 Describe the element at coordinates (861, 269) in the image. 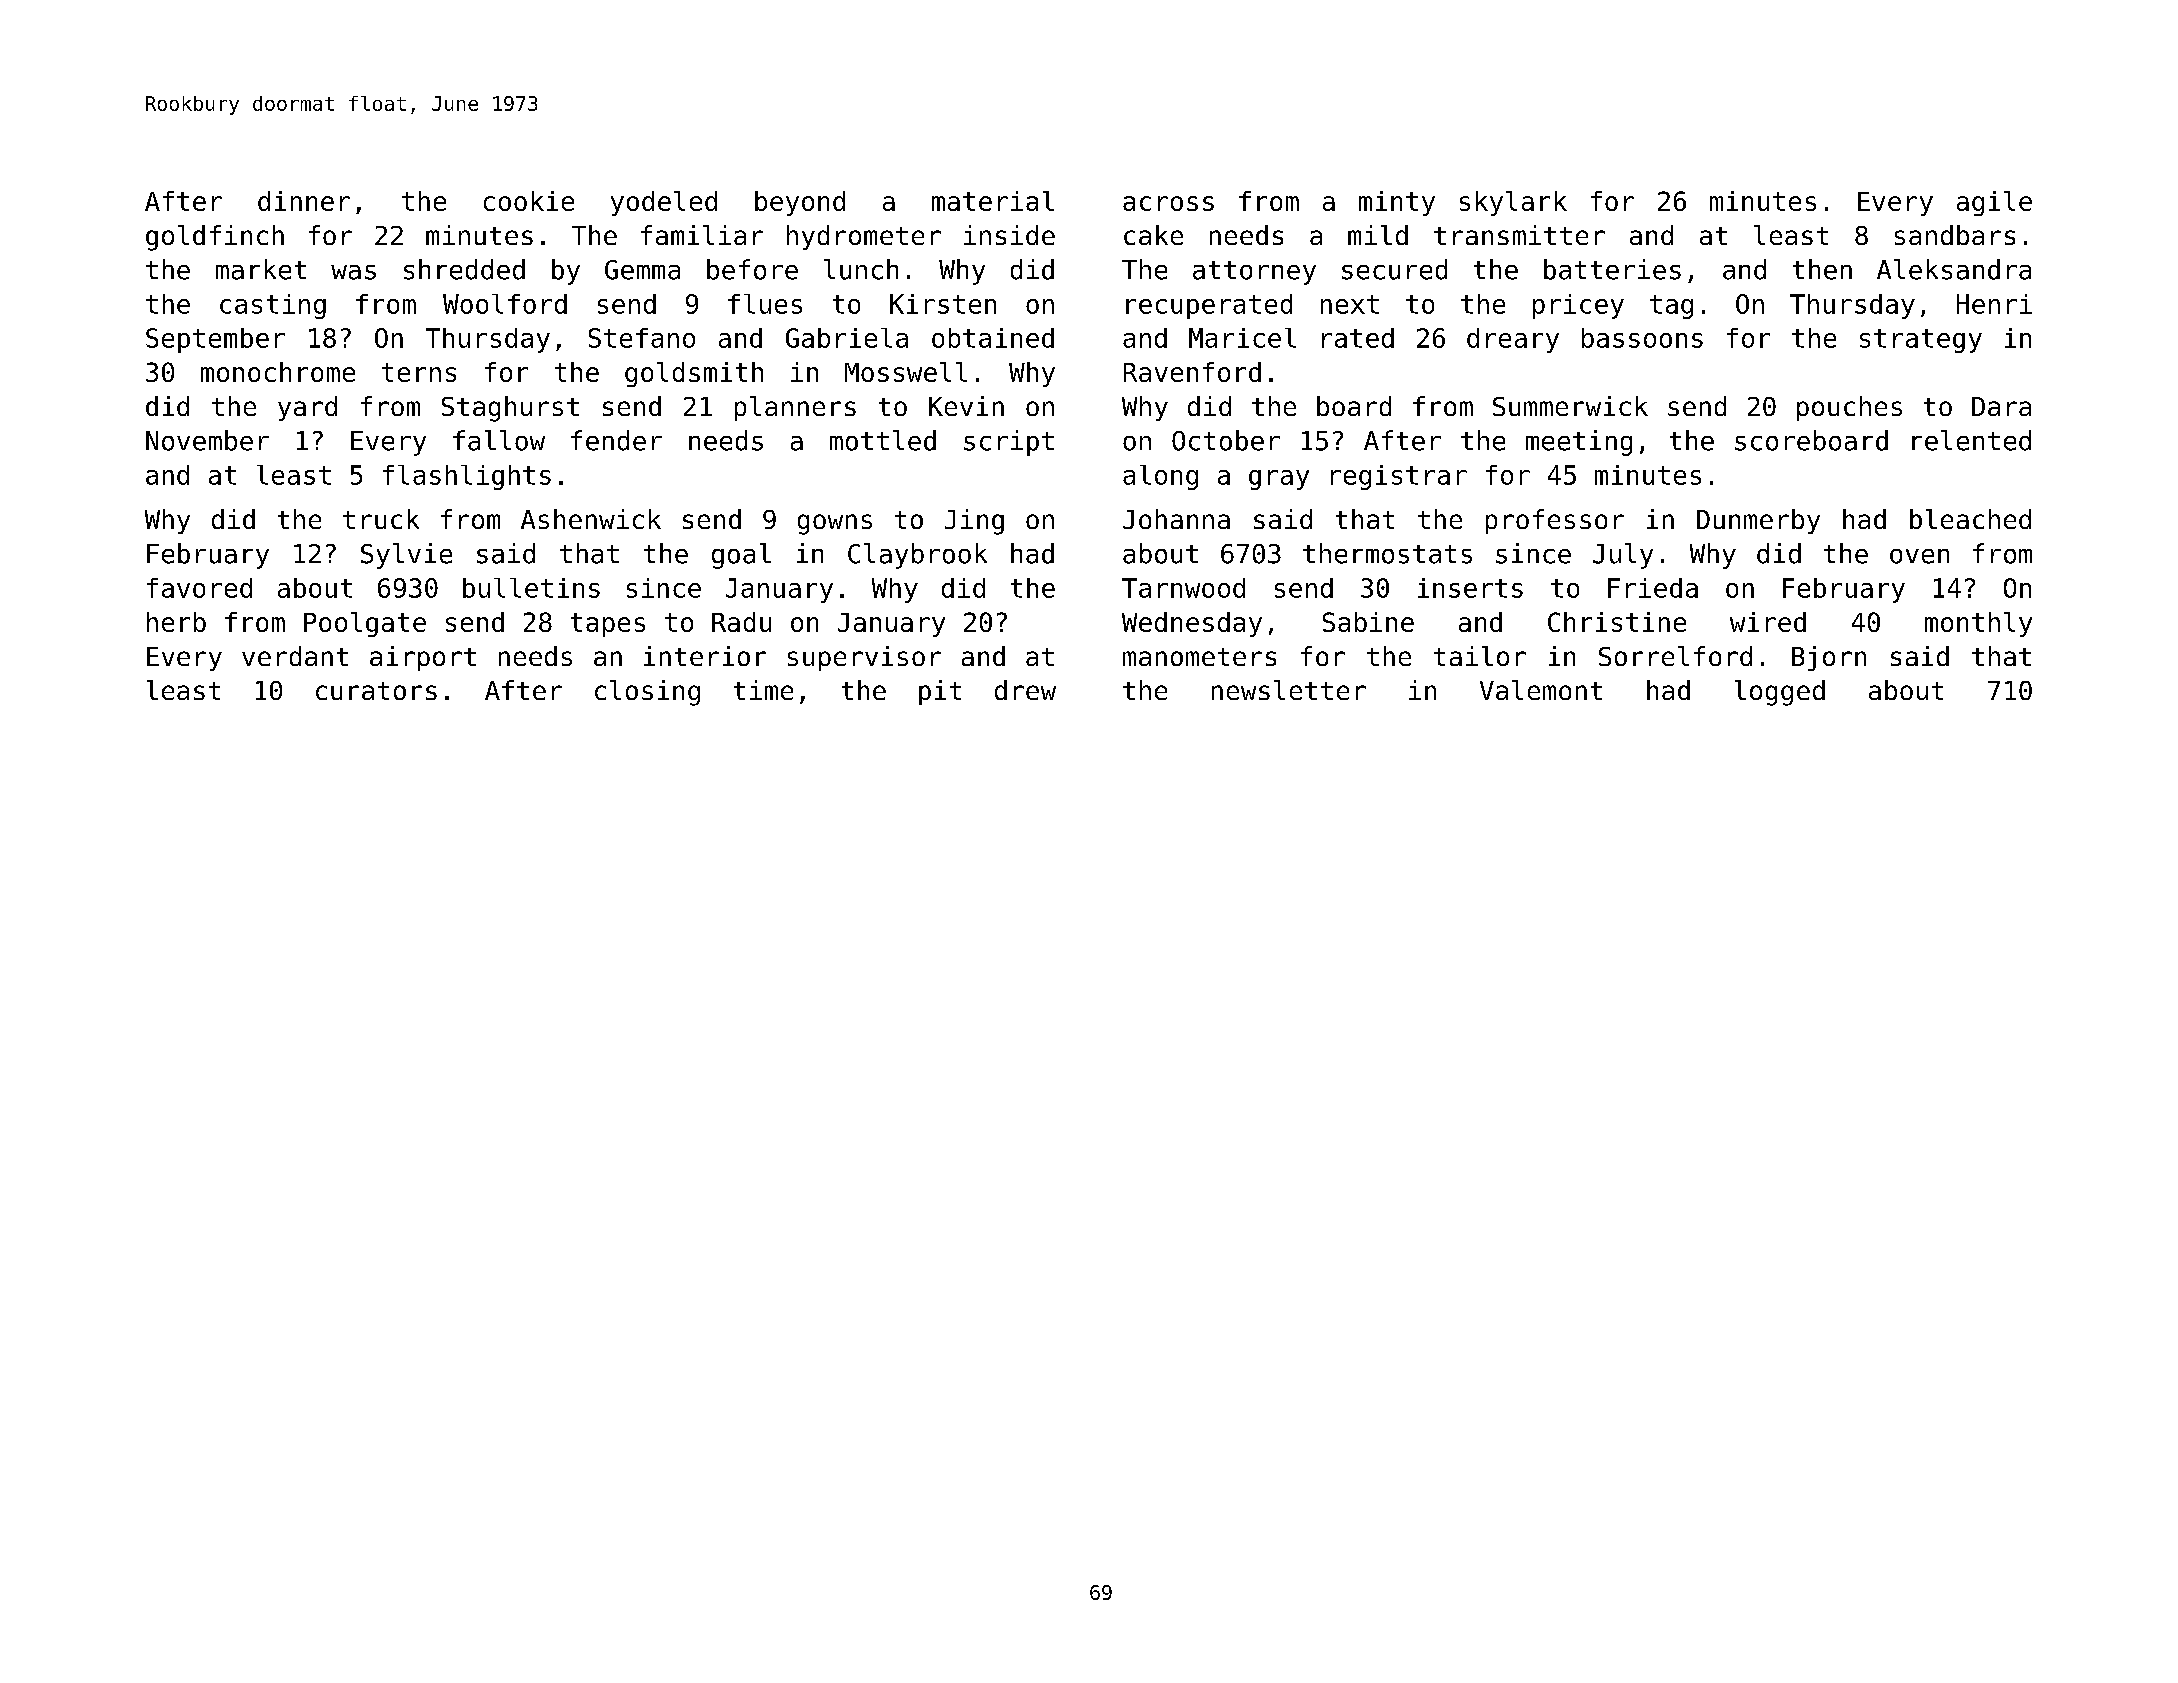

I see `lunch` at that location.
